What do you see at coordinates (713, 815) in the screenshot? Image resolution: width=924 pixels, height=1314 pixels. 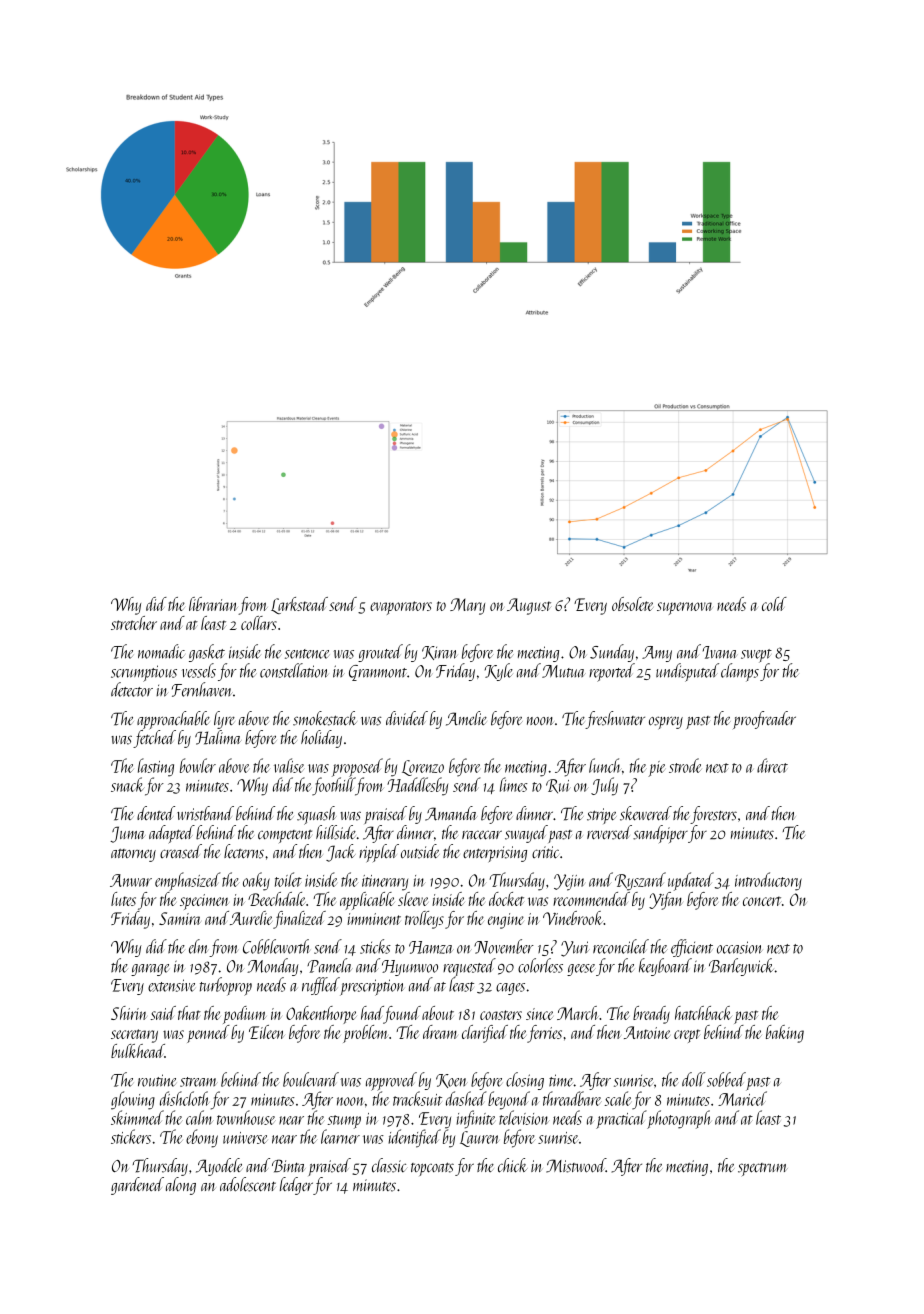 I see `foresters` at bounding box center [713, 815].
